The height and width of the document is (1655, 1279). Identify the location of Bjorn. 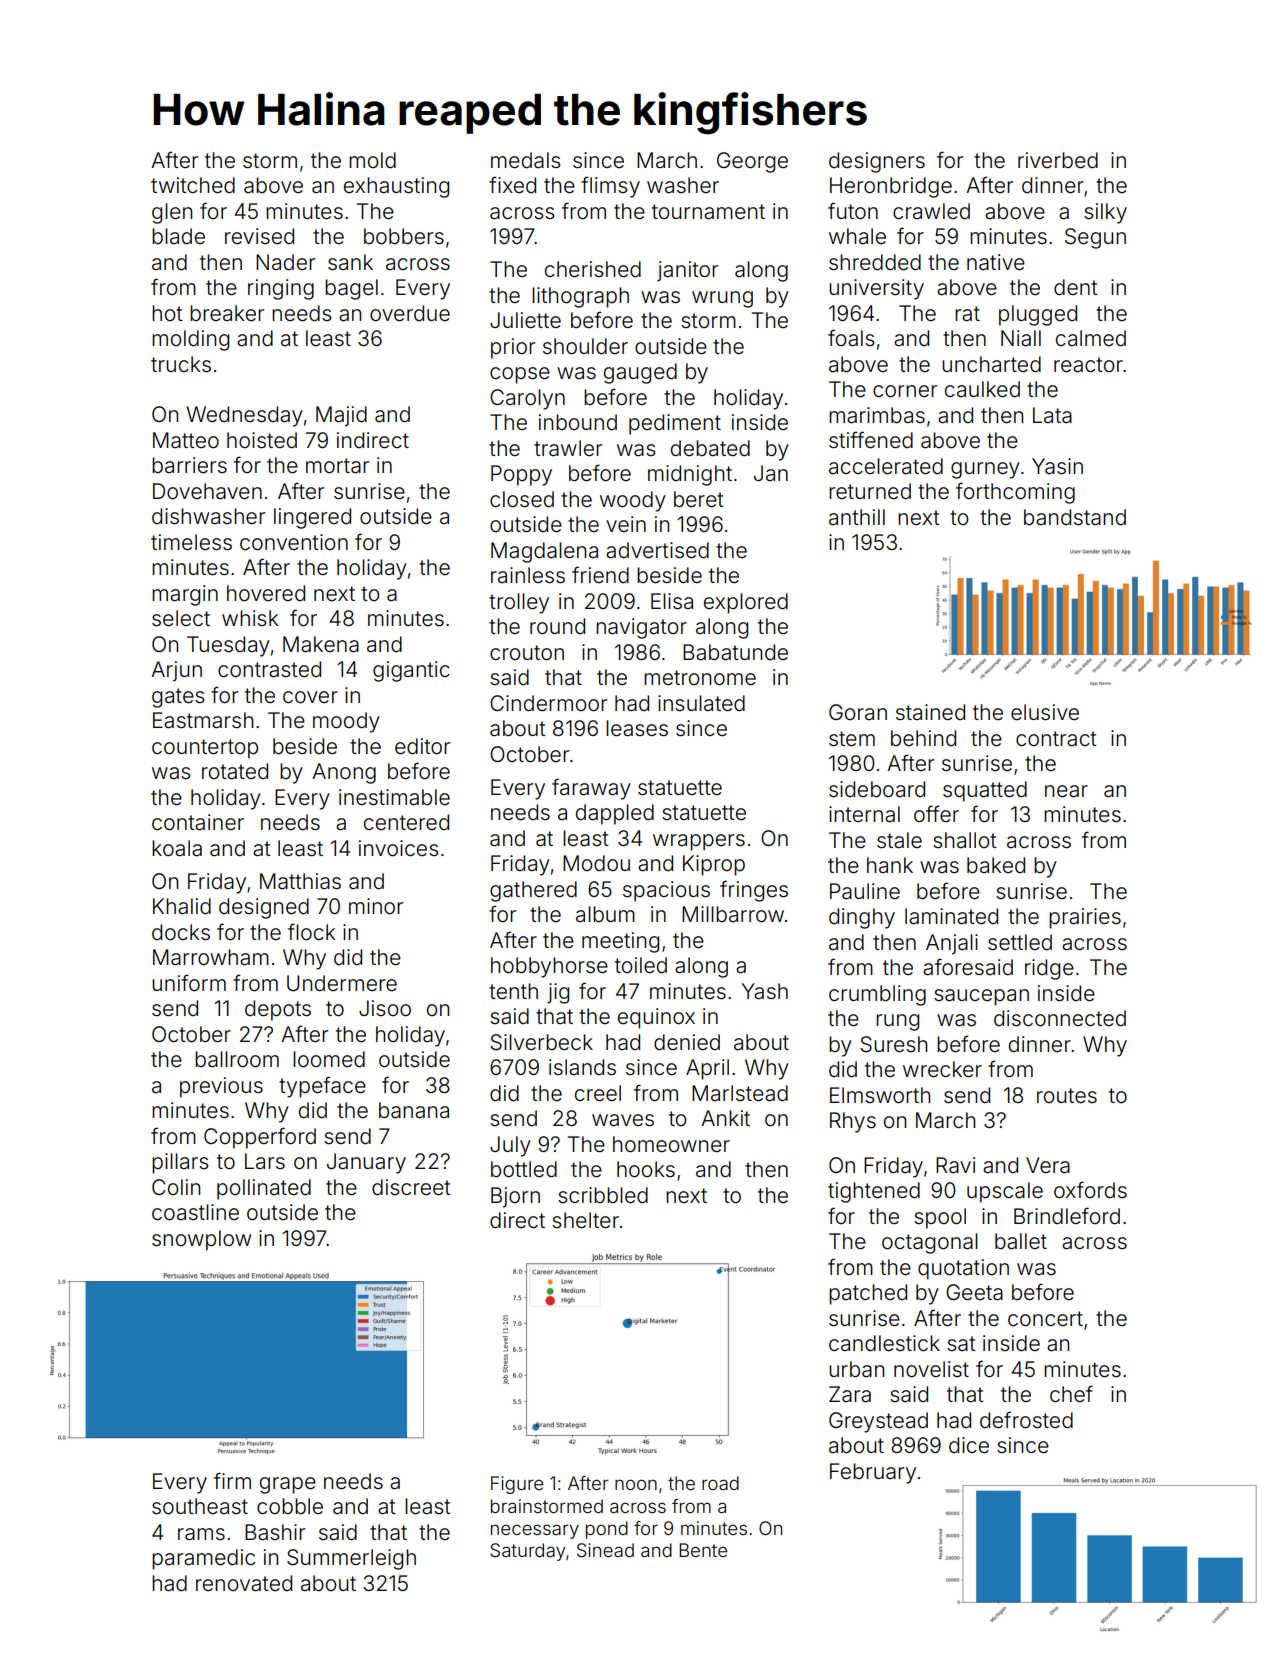
(515, 1197).
